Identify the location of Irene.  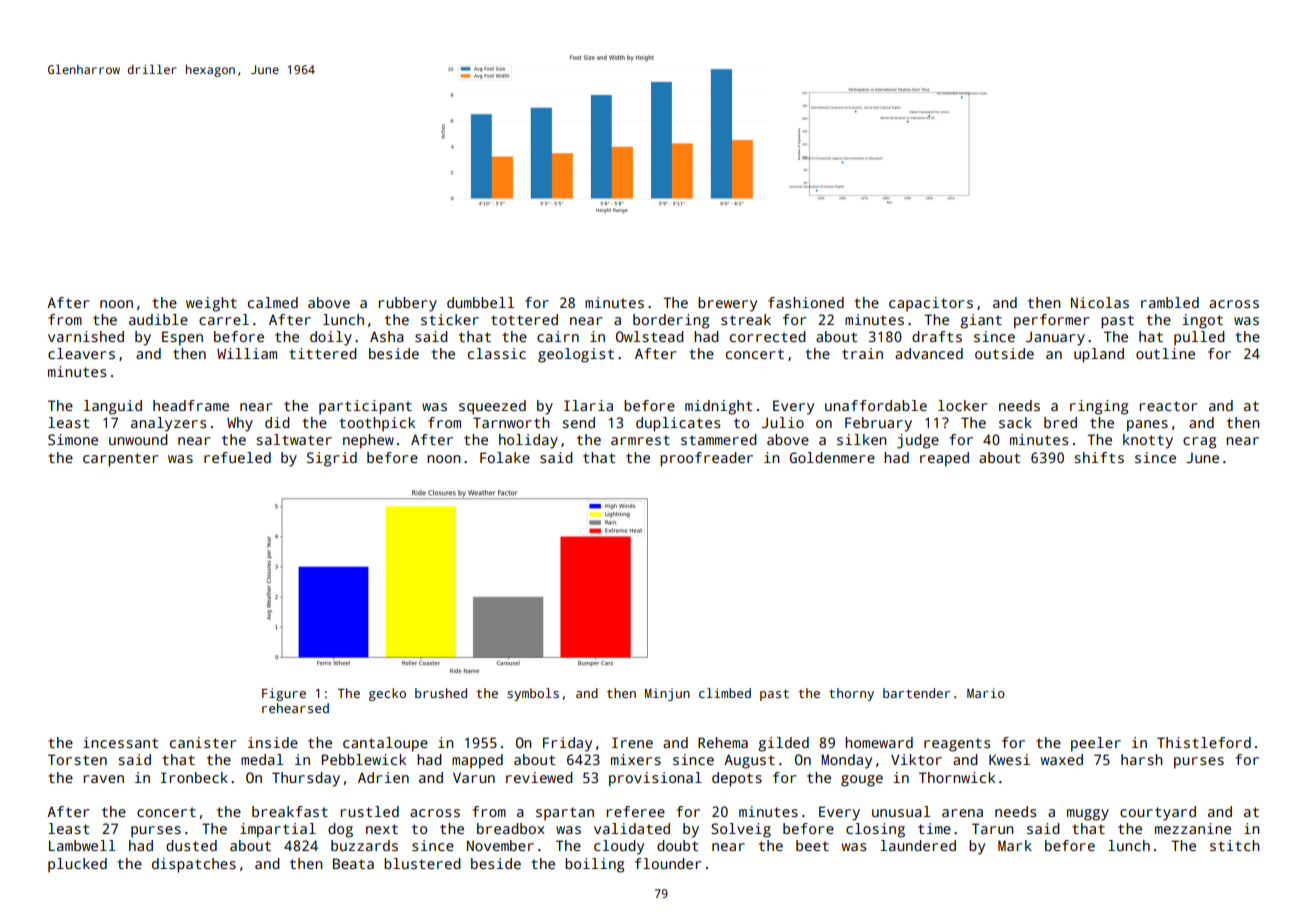
(632, 742).
